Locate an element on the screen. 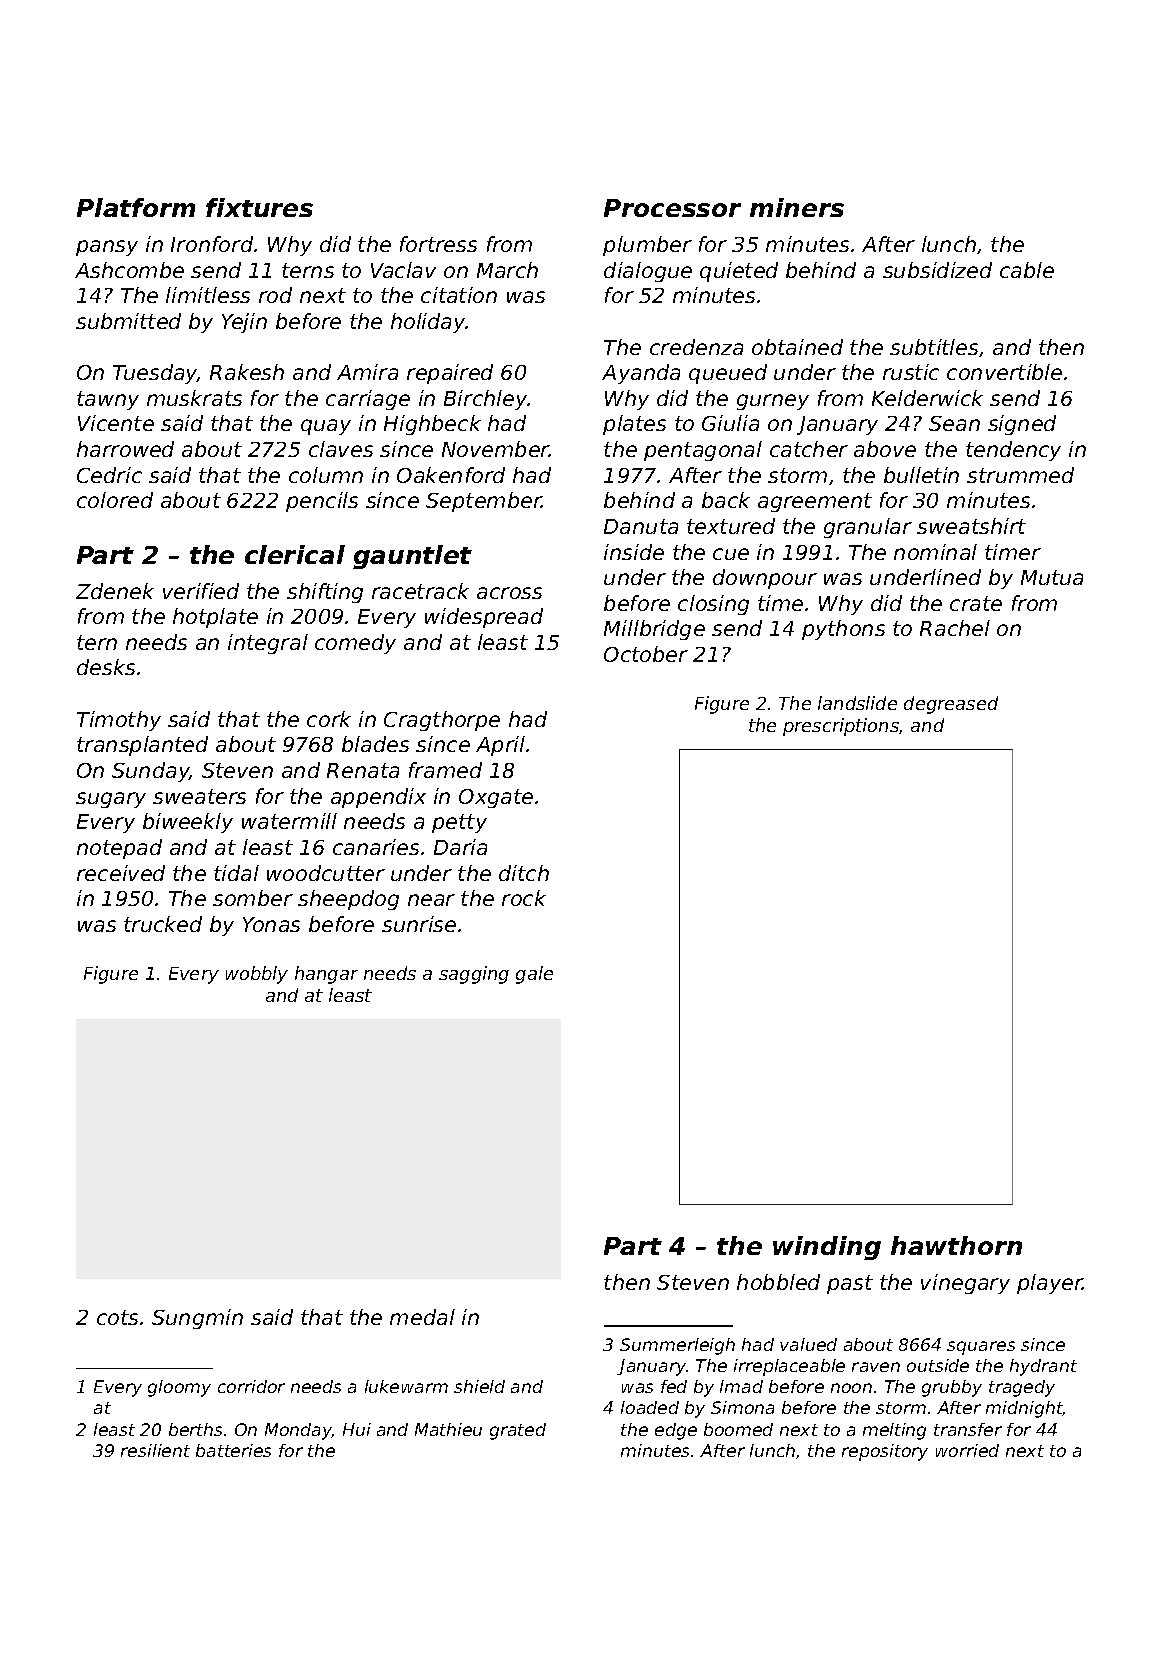  Mutua is located at coordinates (1052, 577).
